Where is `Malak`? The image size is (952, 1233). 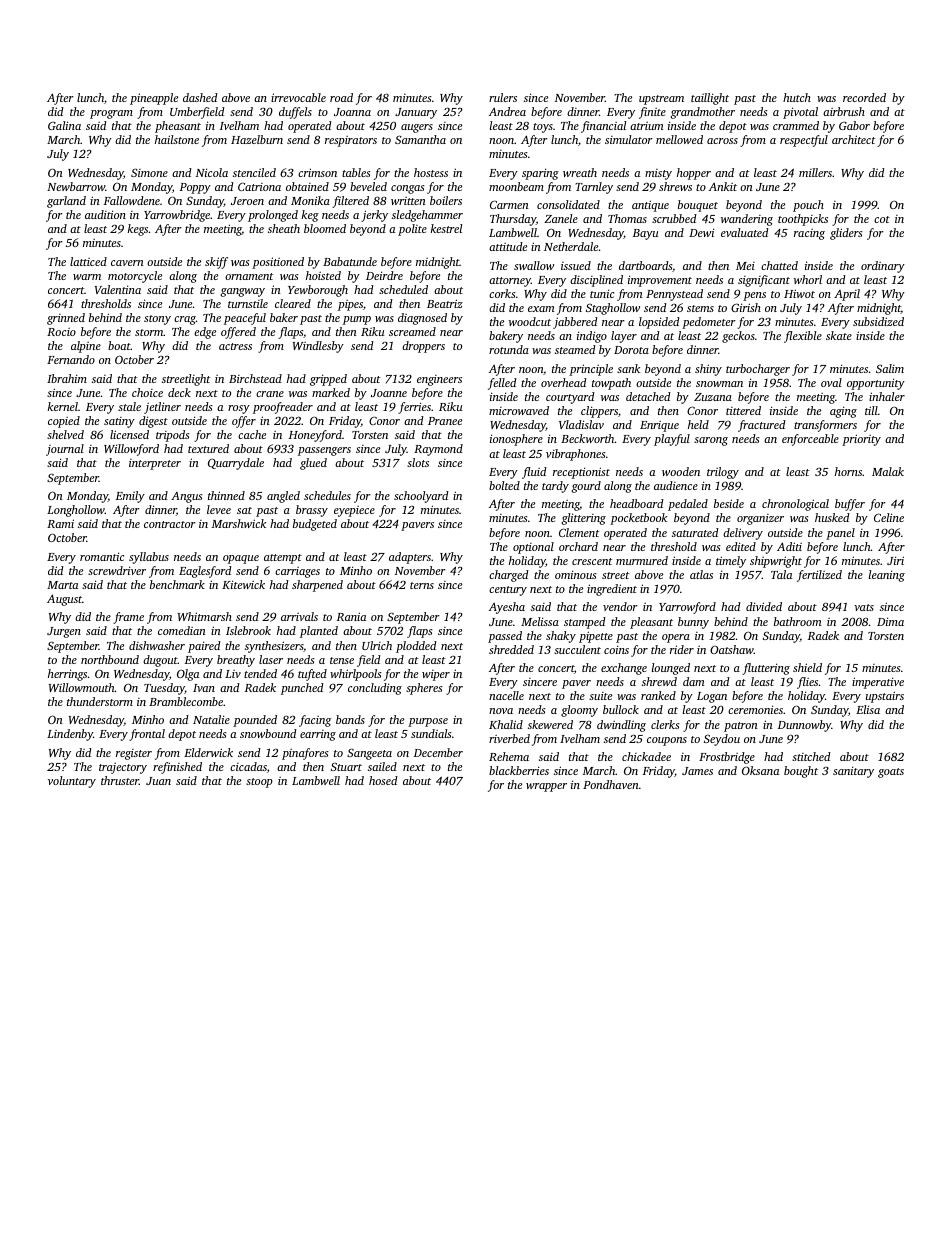
Malak is located at coordinates (888, 471).
